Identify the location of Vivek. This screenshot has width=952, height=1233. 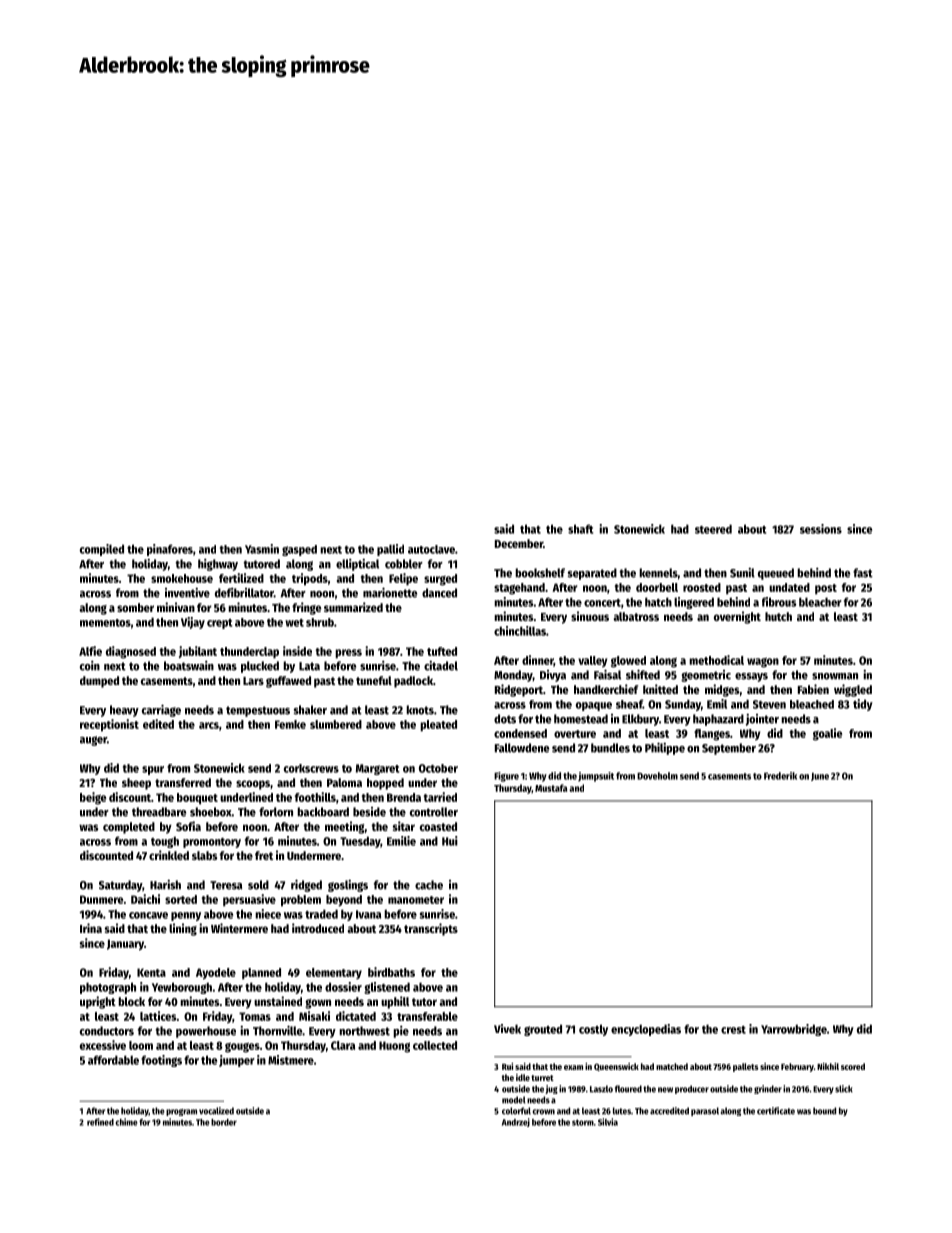
(507, 1029).
